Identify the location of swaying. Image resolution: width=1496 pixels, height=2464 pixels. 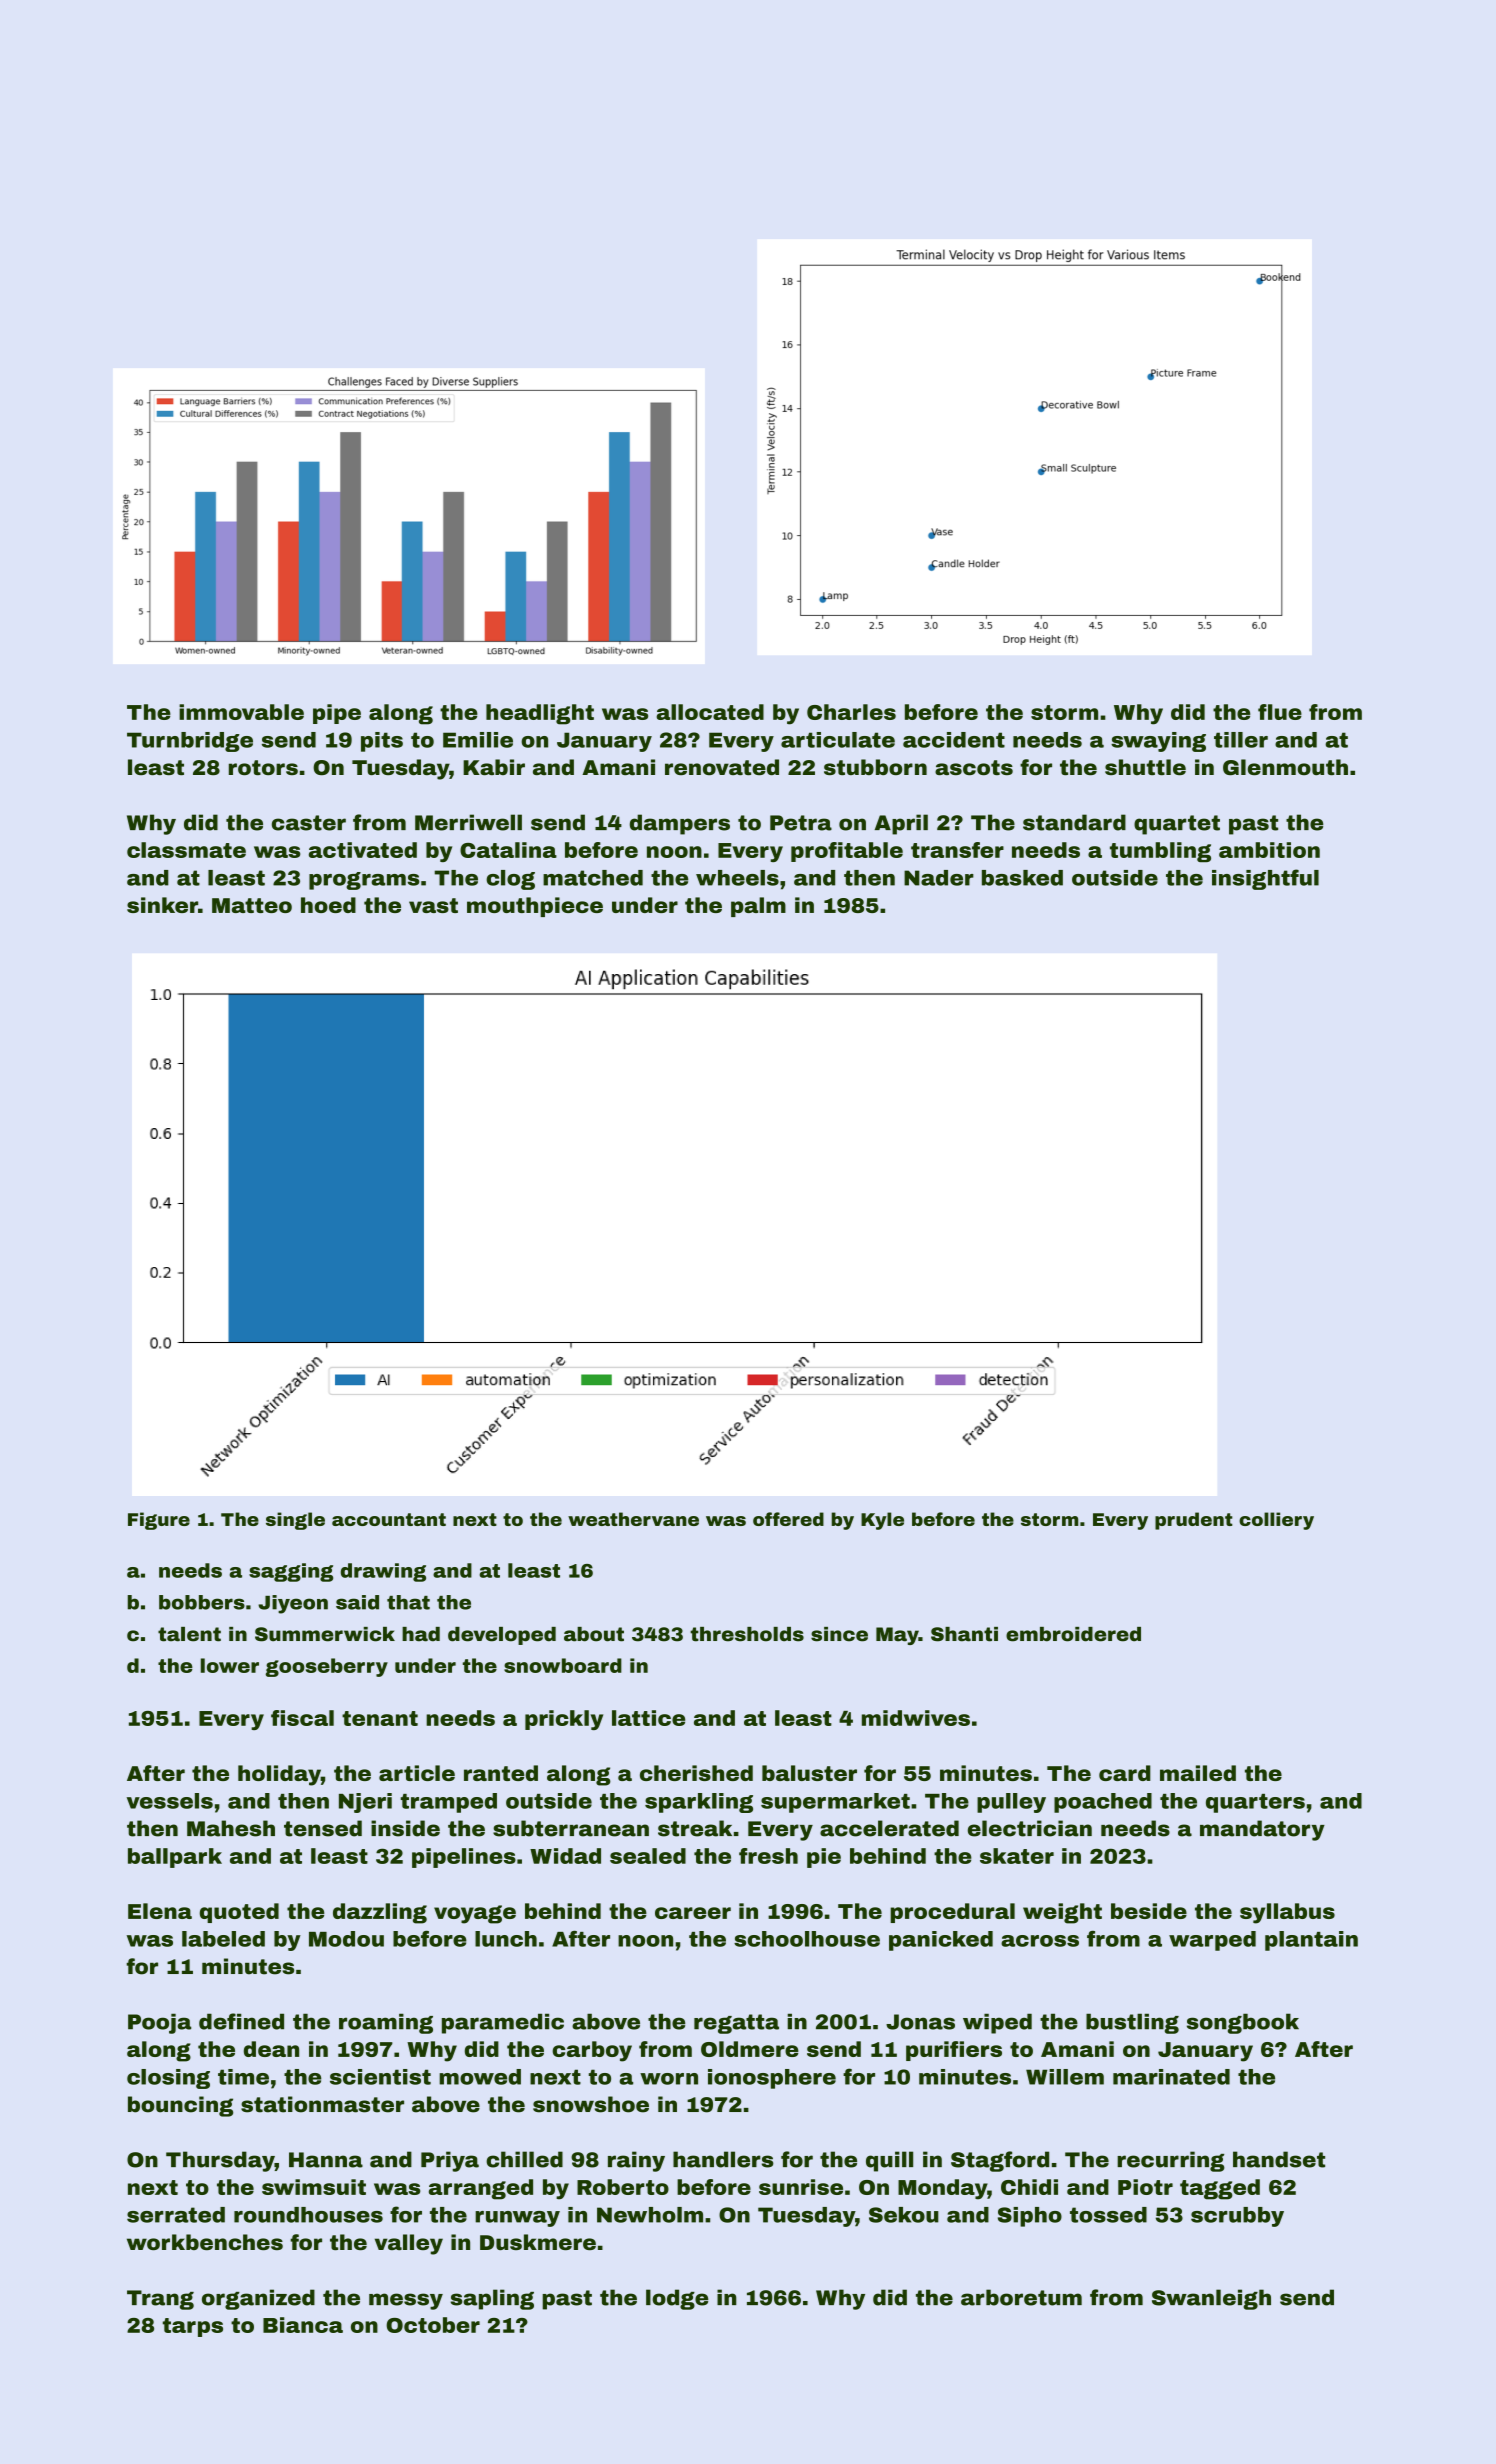
(1158, 742).
